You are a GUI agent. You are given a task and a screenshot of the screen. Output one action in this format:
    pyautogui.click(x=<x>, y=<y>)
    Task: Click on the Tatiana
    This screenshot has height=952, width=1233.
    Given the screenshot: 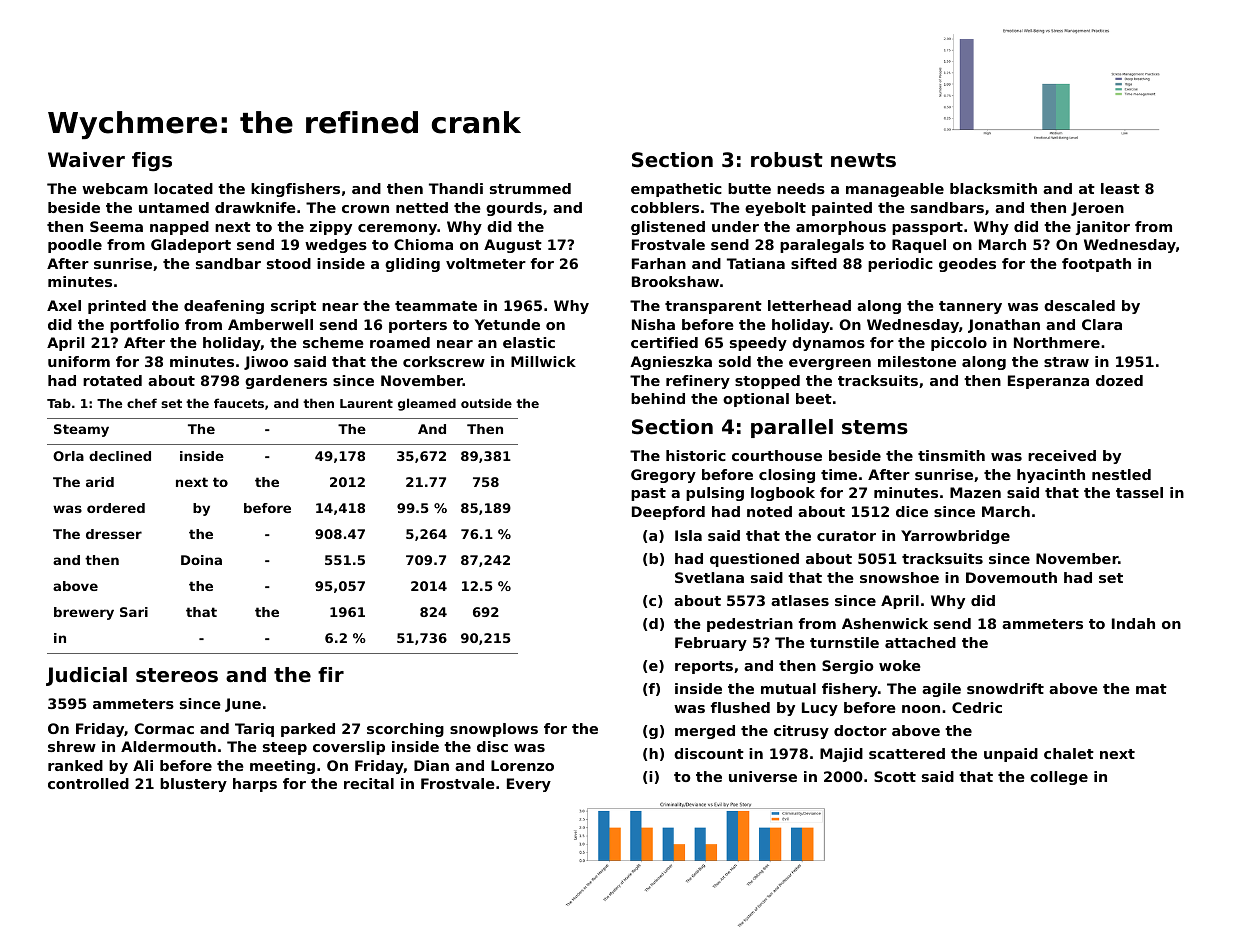 What is the action you would take?
    pyautogui.click(x=756, y=263)
